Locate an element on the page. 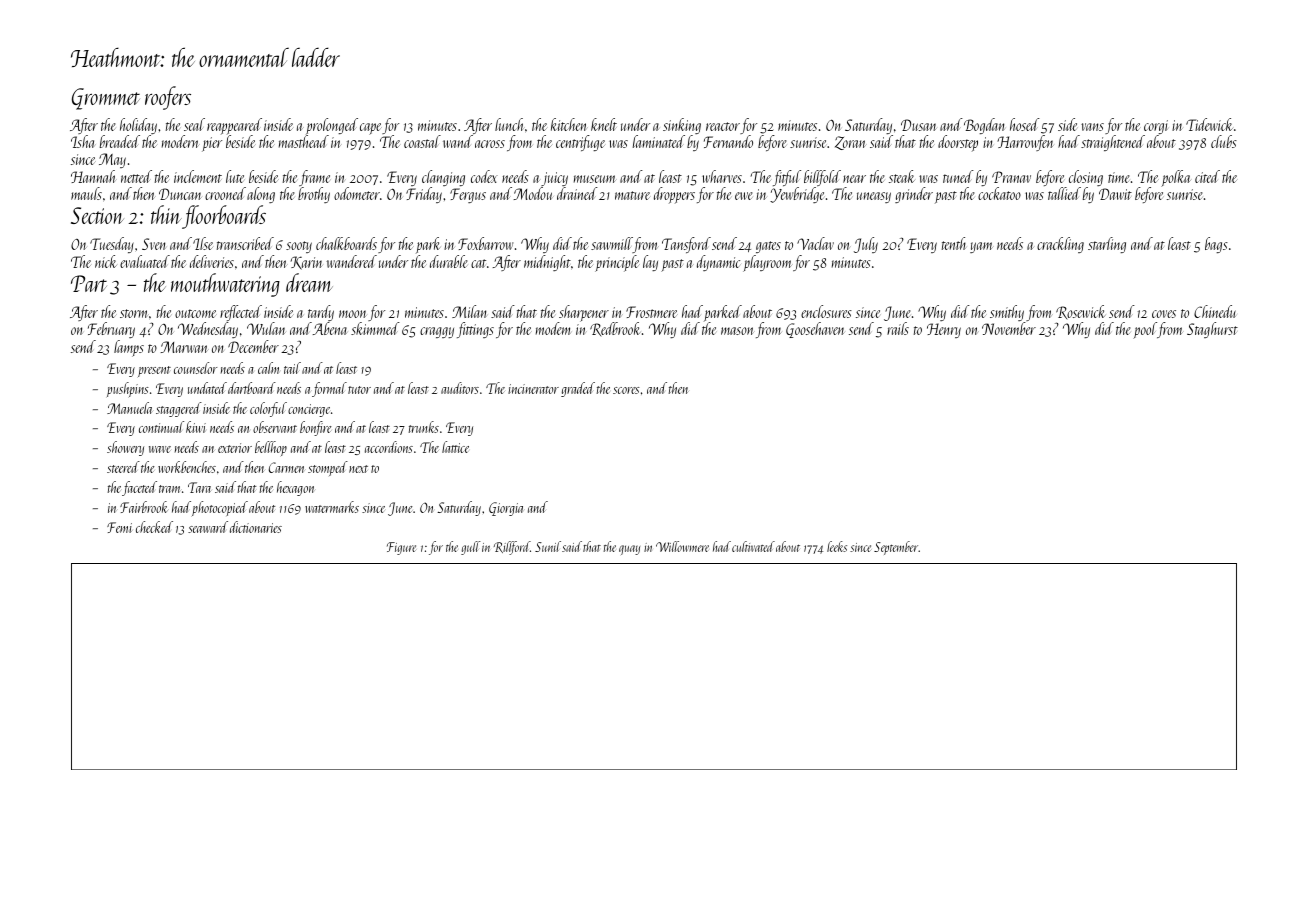  mason is located at coordinates (737, 331).
